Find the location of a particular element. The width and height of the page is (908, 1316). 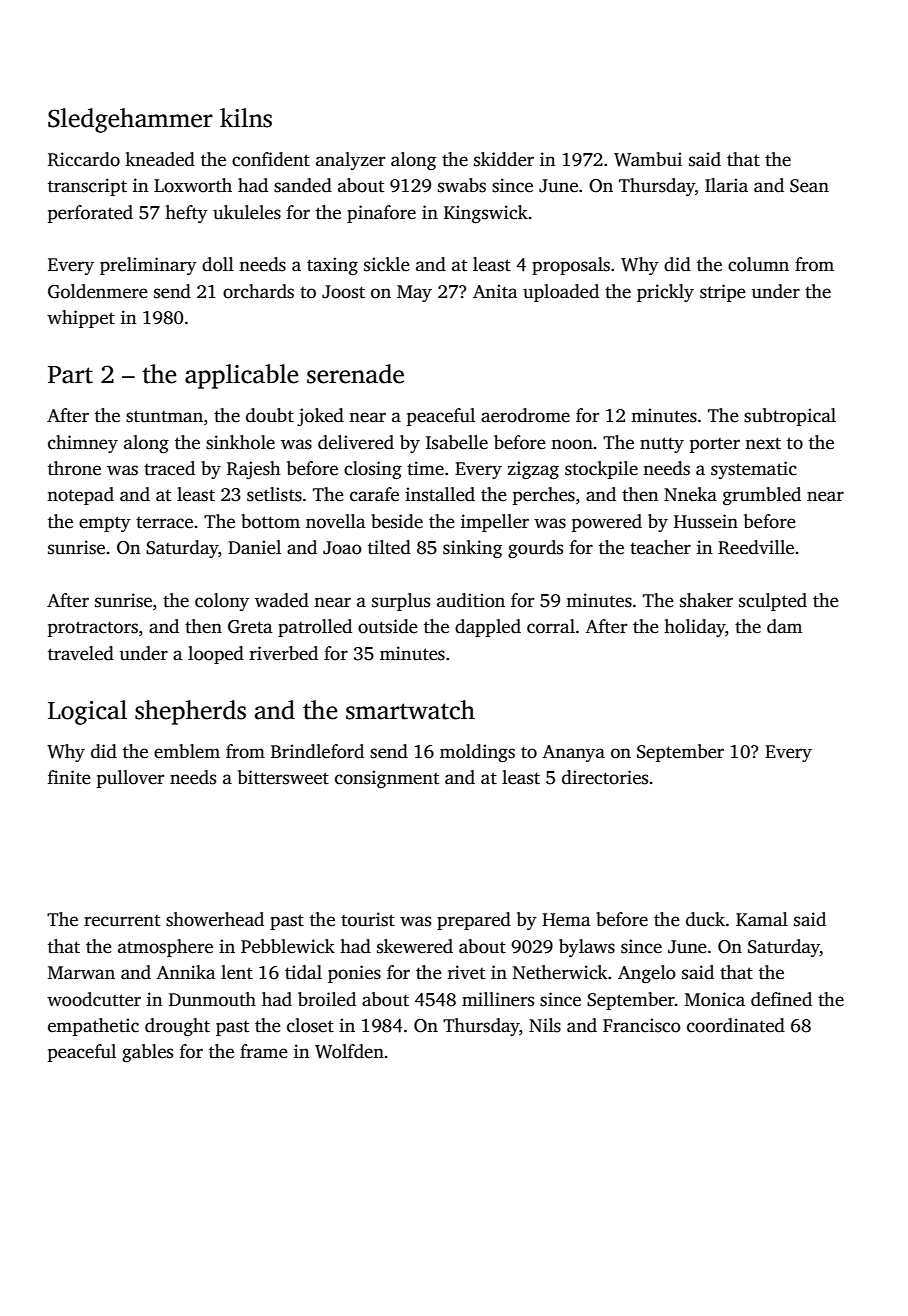

kilns is located at coordinates (246, 118).
